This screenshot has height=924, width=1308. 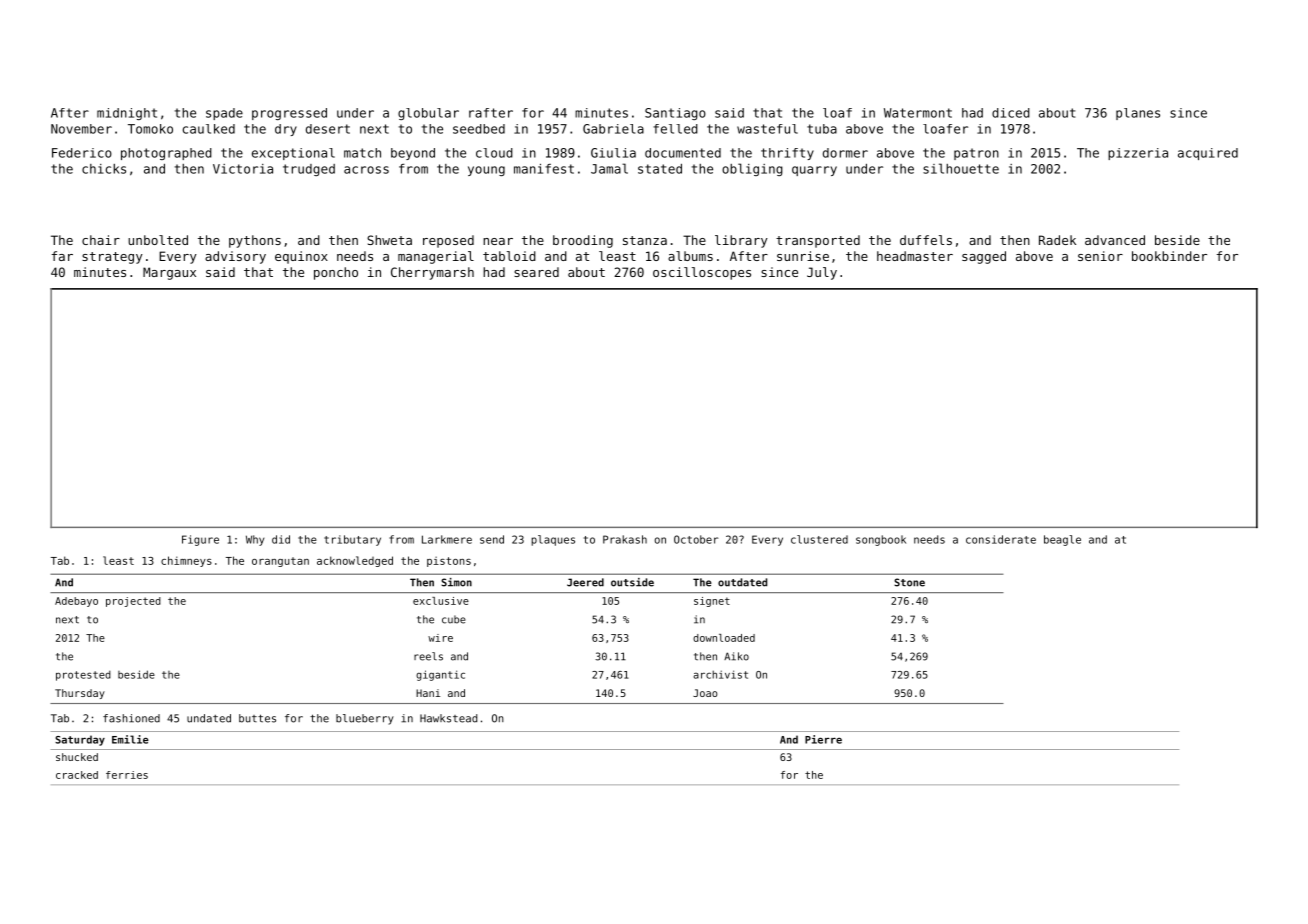 I want to click on Joao, so click(x=705, y=693).
